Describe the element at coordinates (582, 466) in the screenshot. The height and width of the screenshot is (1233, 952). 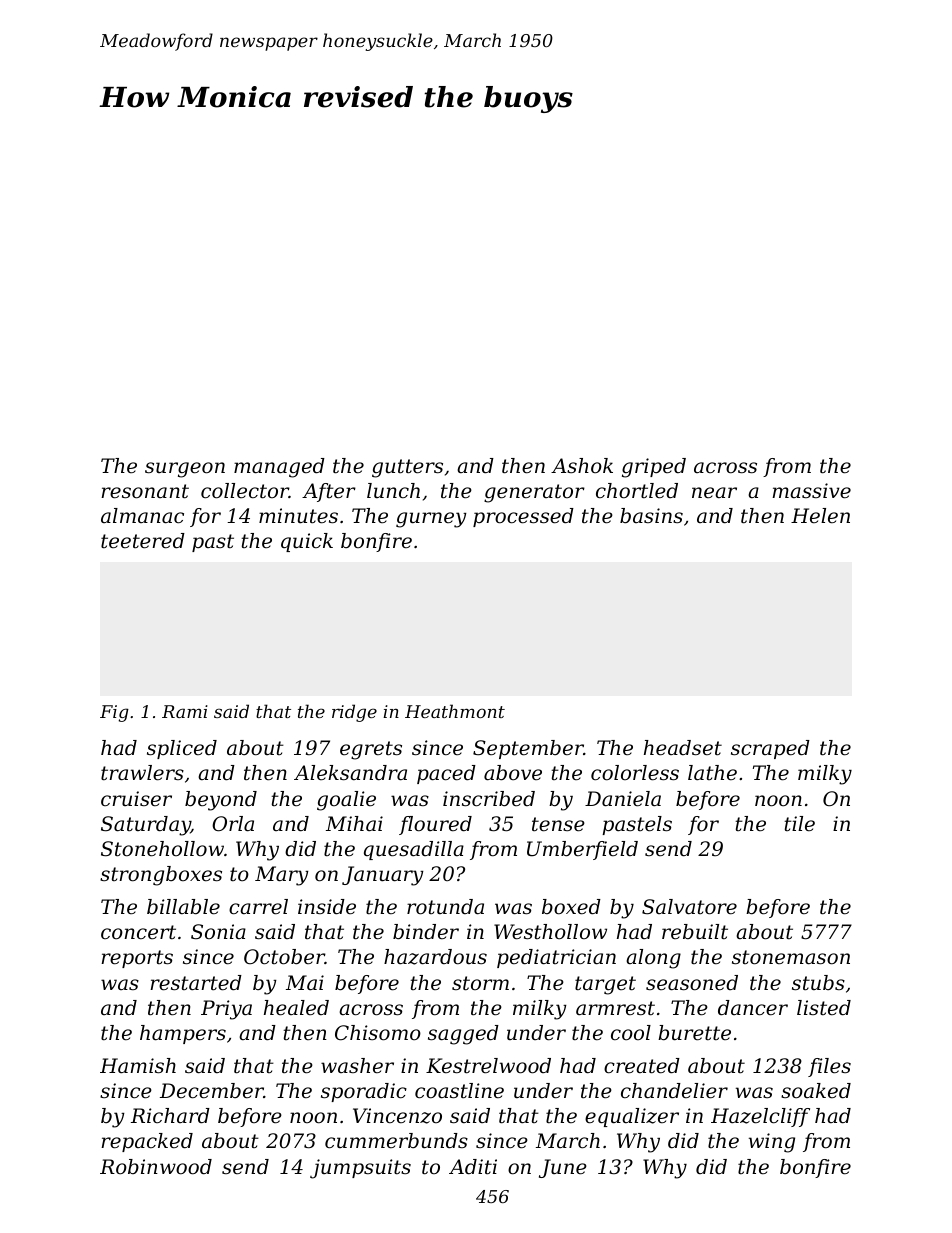
I see `Ashok` at that location.
